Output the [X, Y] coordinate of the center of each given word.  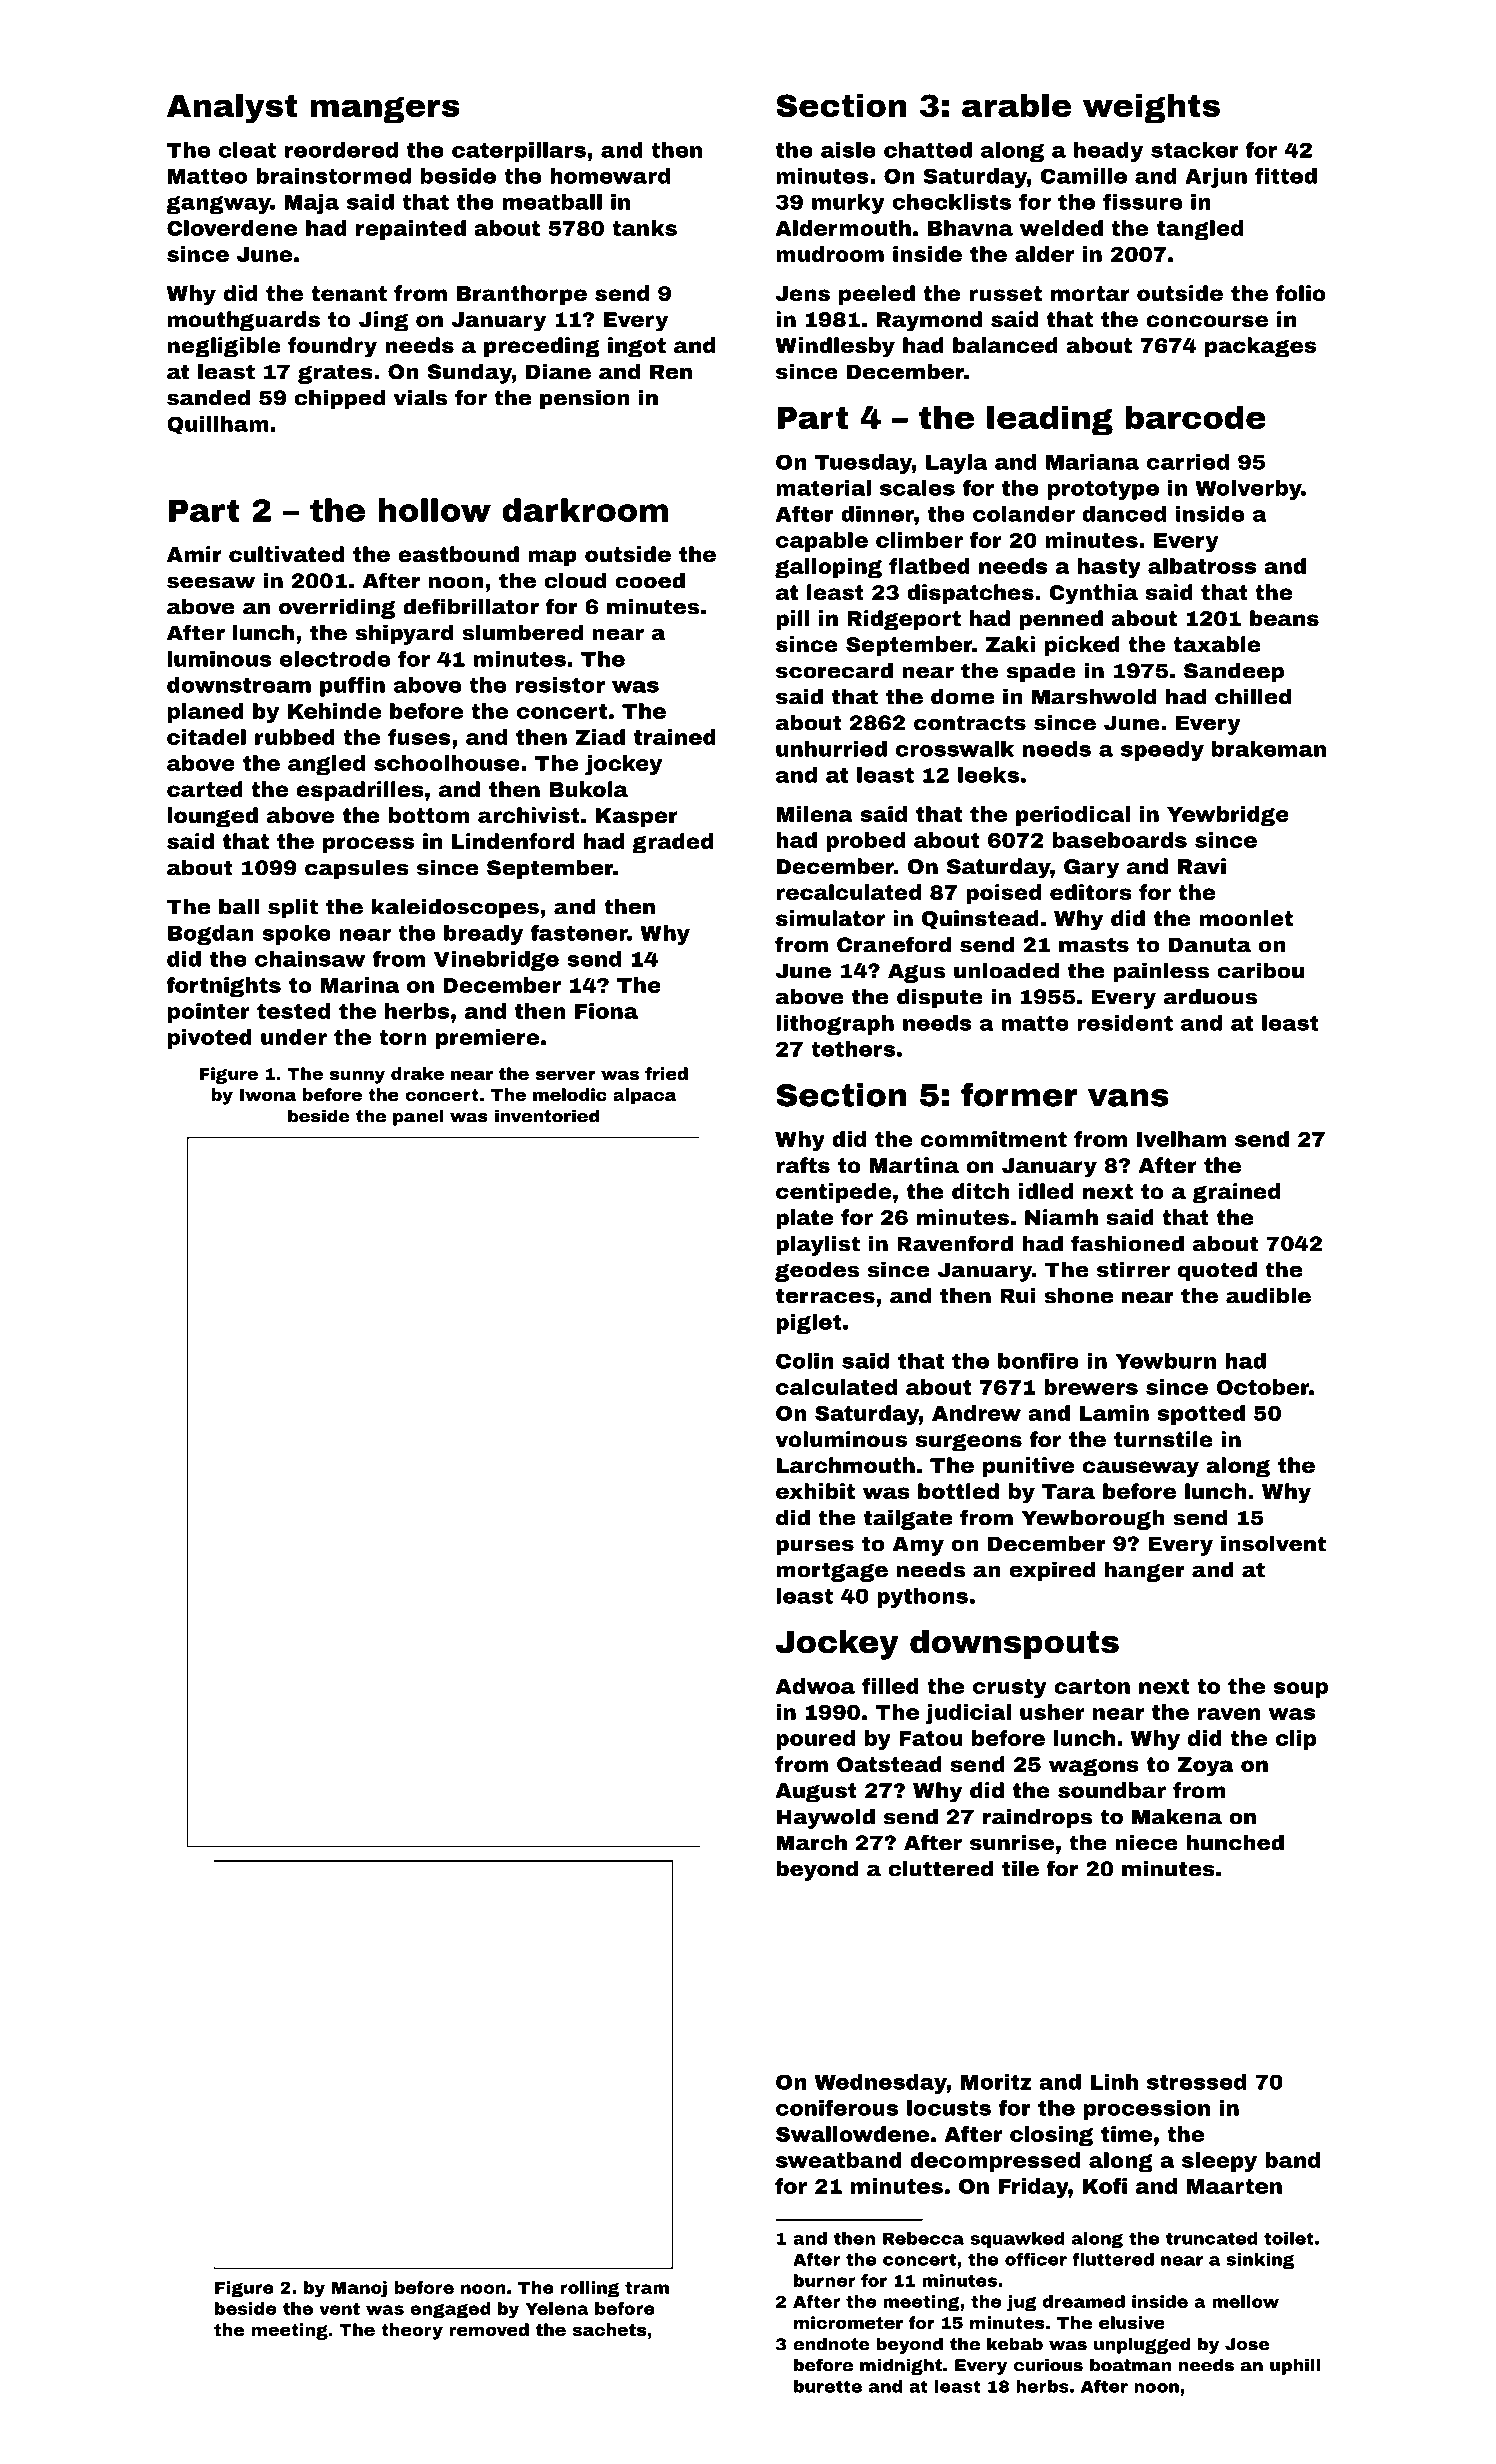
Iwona [268, 1095]
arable [1016, 105]
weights [1151, 108]
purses [815, 1547]
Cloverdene [232, 228]
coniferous [837, 2108]
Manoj [359, 2289]
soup [1301, 1690]
